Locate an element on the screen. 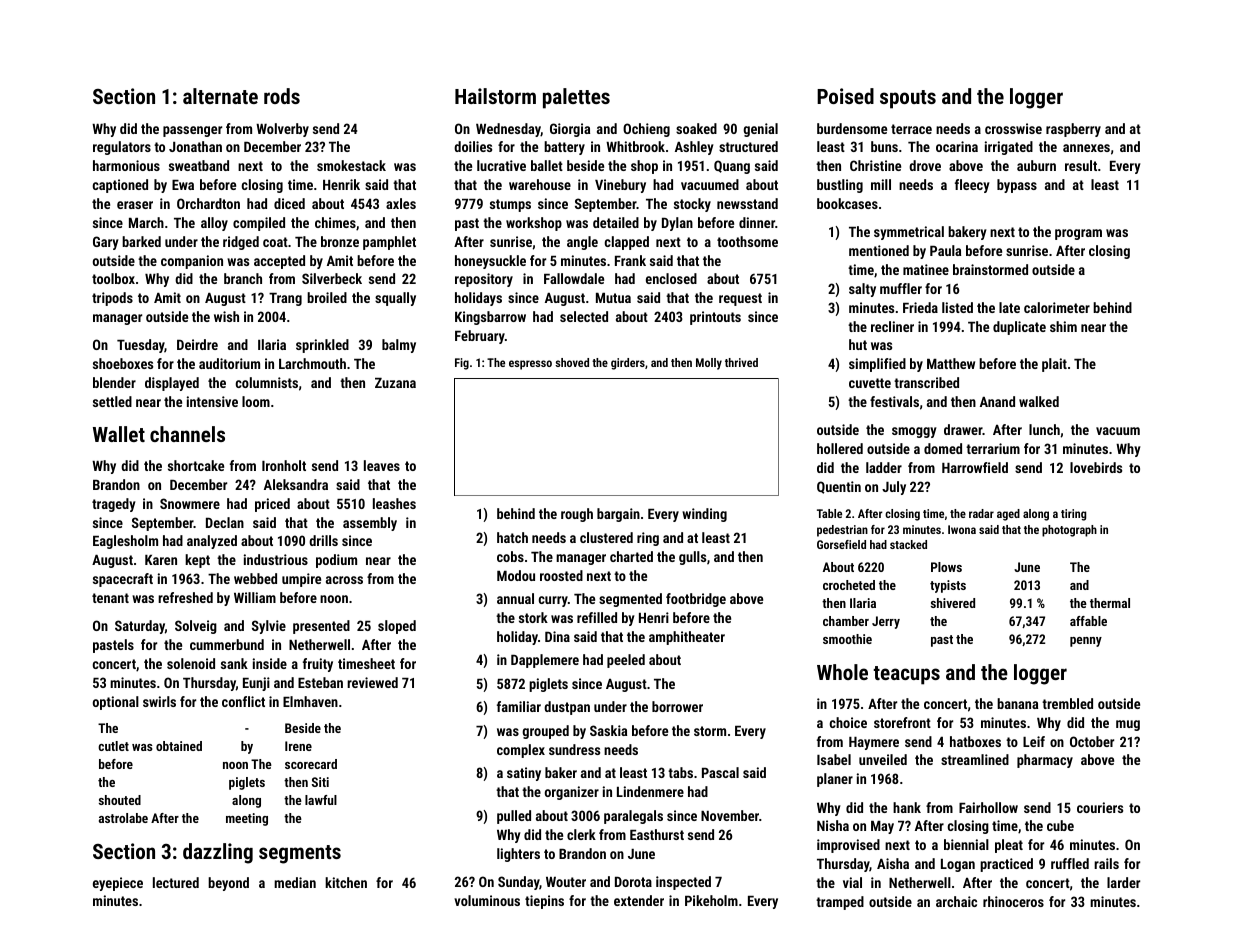 The image size is (1233, 952). borrower is located at coordinates (677, 706).
